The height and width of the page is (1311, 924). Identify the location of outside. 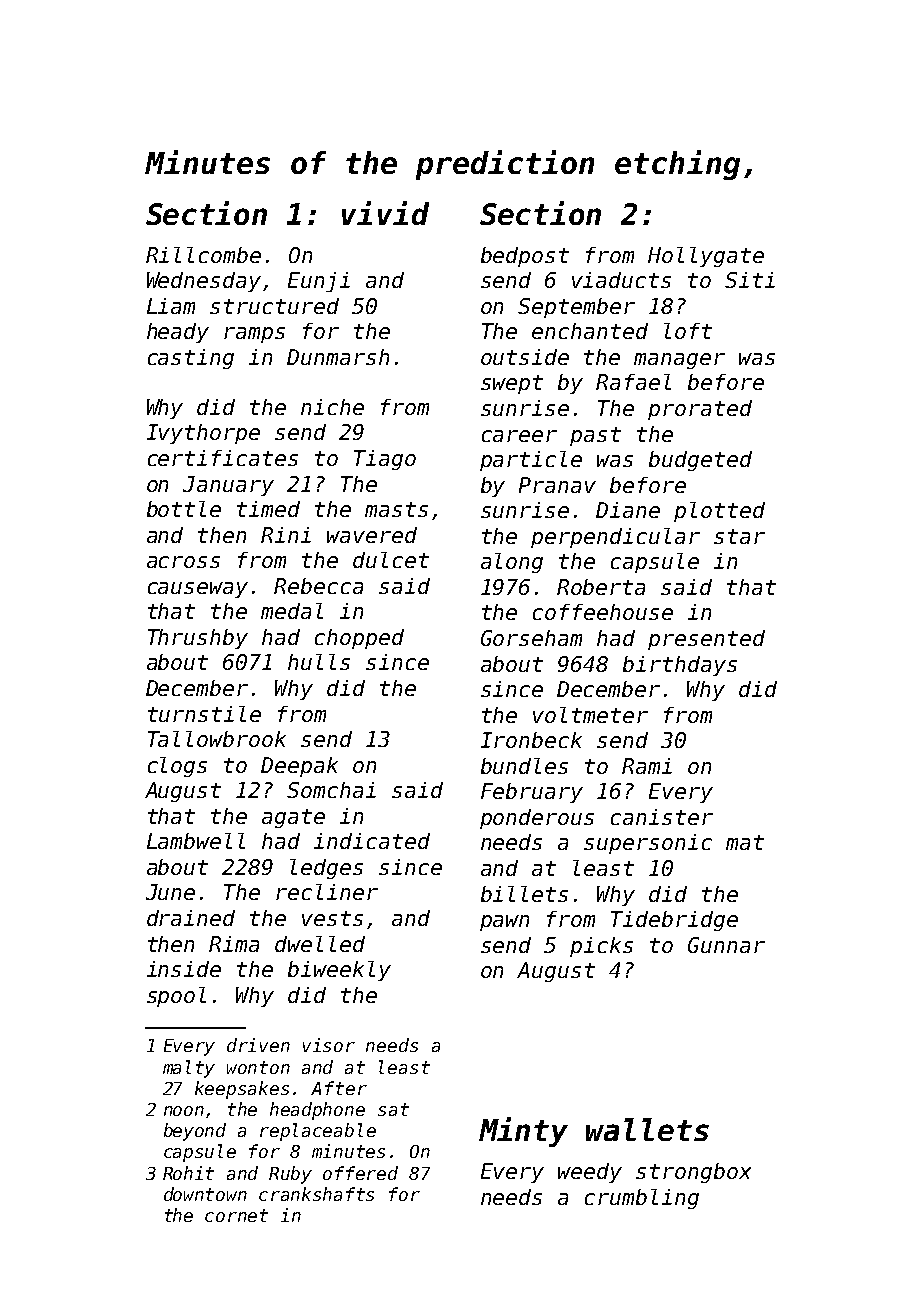
(525, 357).
